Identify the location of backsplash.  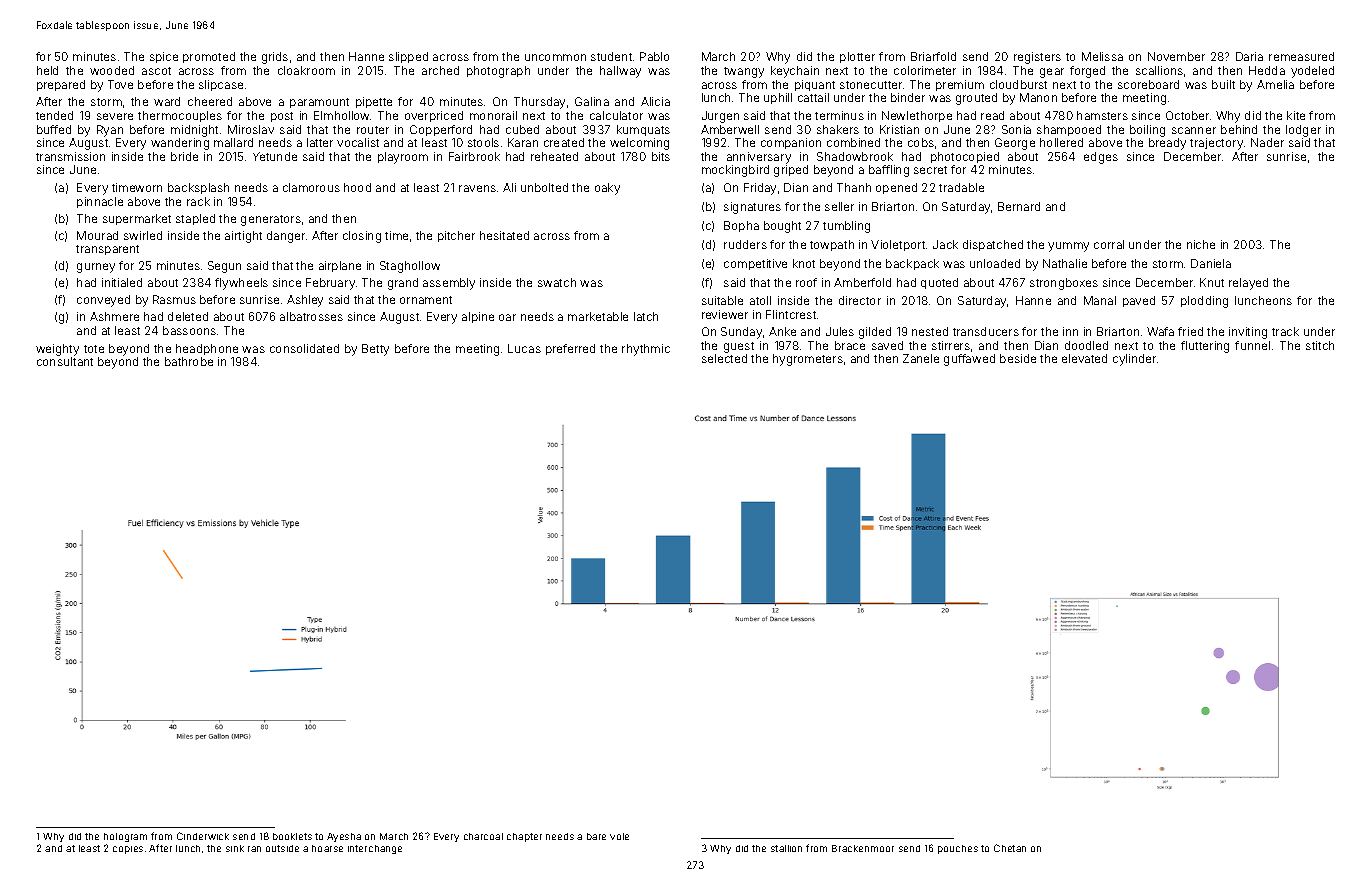
(198, 188).
